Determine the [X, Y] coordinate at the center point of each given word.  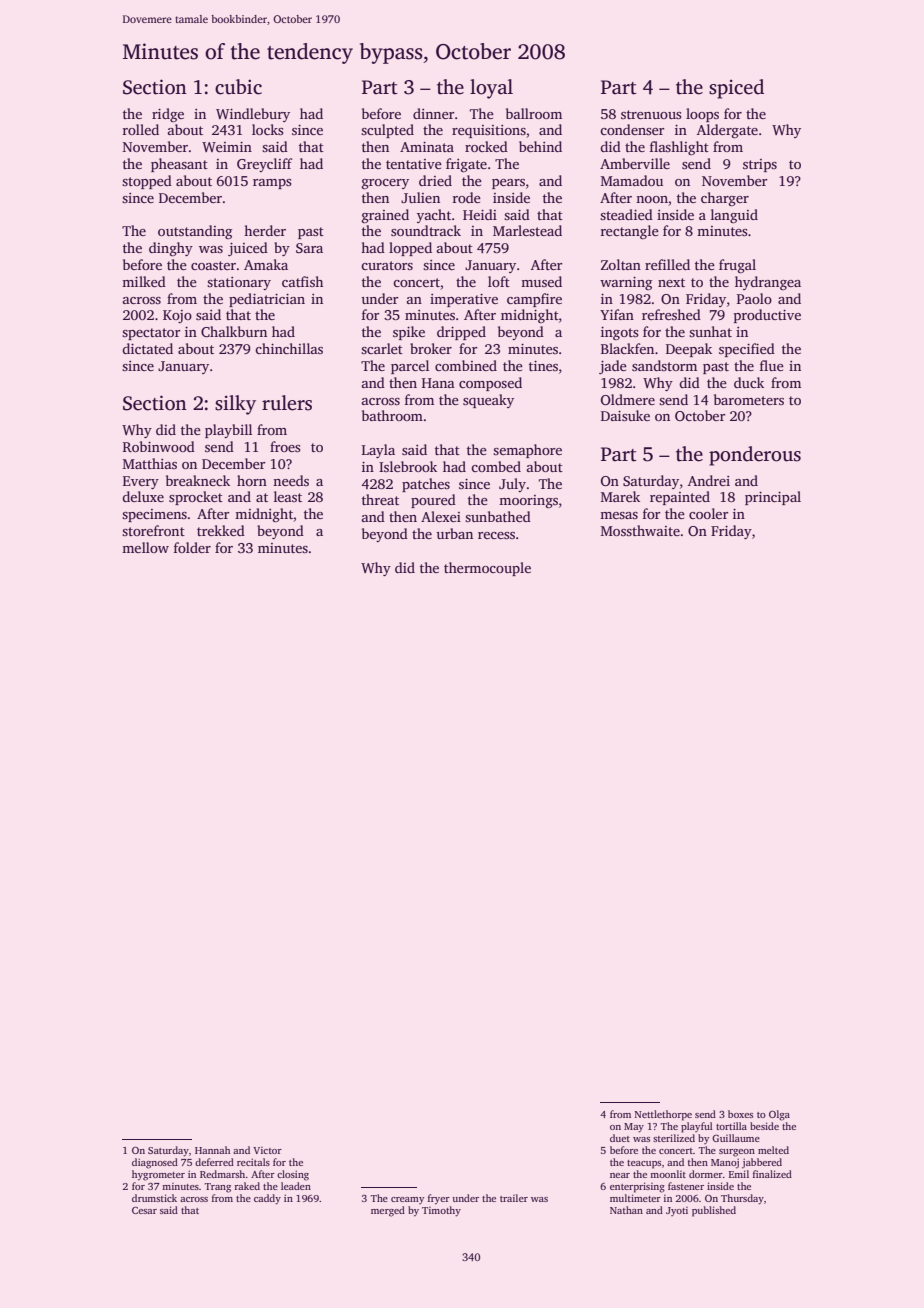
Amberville [635, 163]
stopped [147, 182]
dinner [433, 113]
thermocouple [487, 569]
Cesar [144, 1210]
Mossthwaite [640, 530]
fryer [439, 1199]
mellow [145, 547]
